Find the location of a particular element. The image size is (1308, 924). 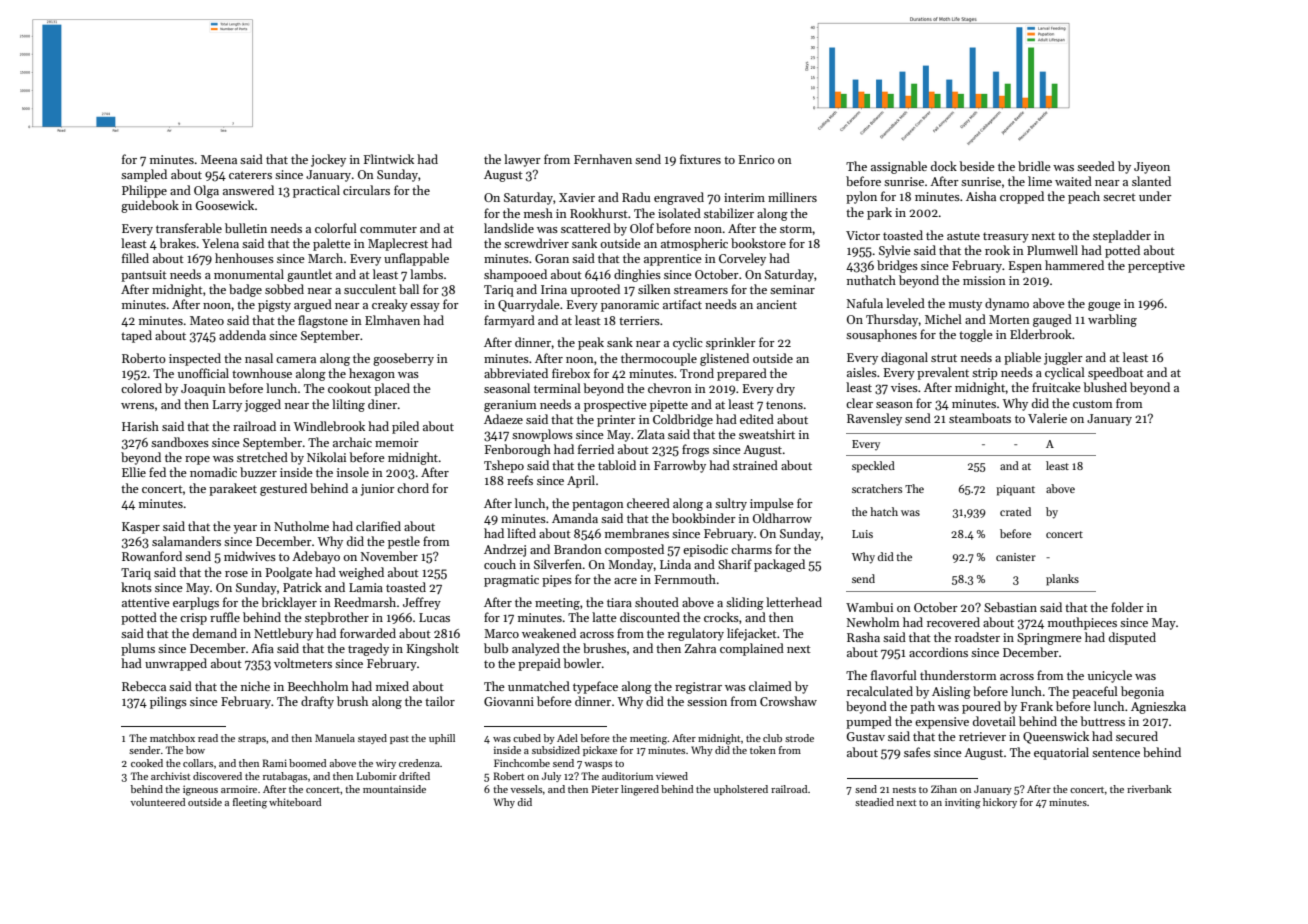

Harish is located at coordinates (140, 426).
